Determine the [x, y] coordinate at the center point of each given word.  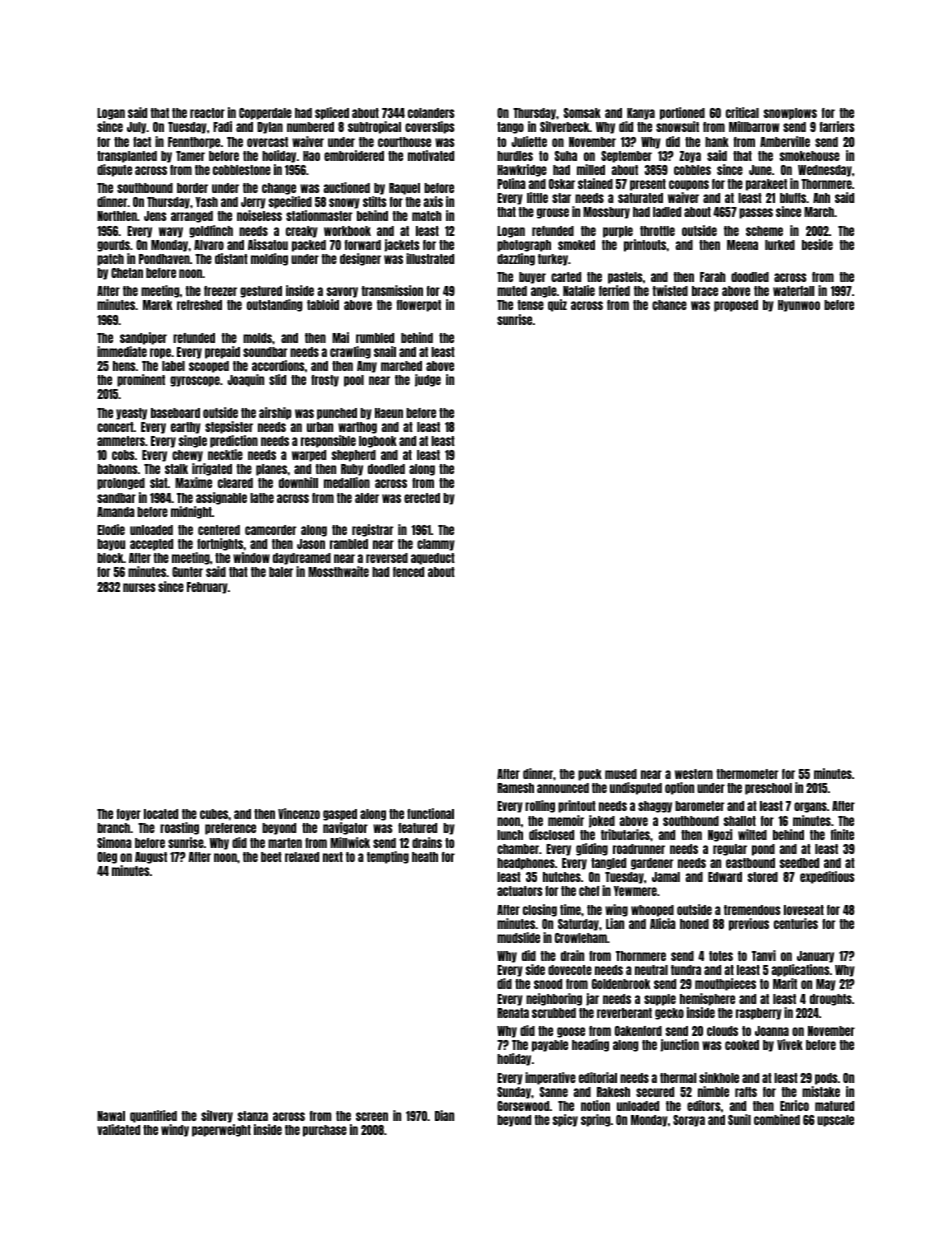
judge [428, 380]
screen [372, 1116]
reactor [207, 113]
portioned [682, 113]
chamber [518, 849]
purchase [325, 1131]
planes [271, 470]
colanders [431, 113]
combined [777, 1119]
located [161, 814]
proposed [736, 306]
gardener [652, 864]
